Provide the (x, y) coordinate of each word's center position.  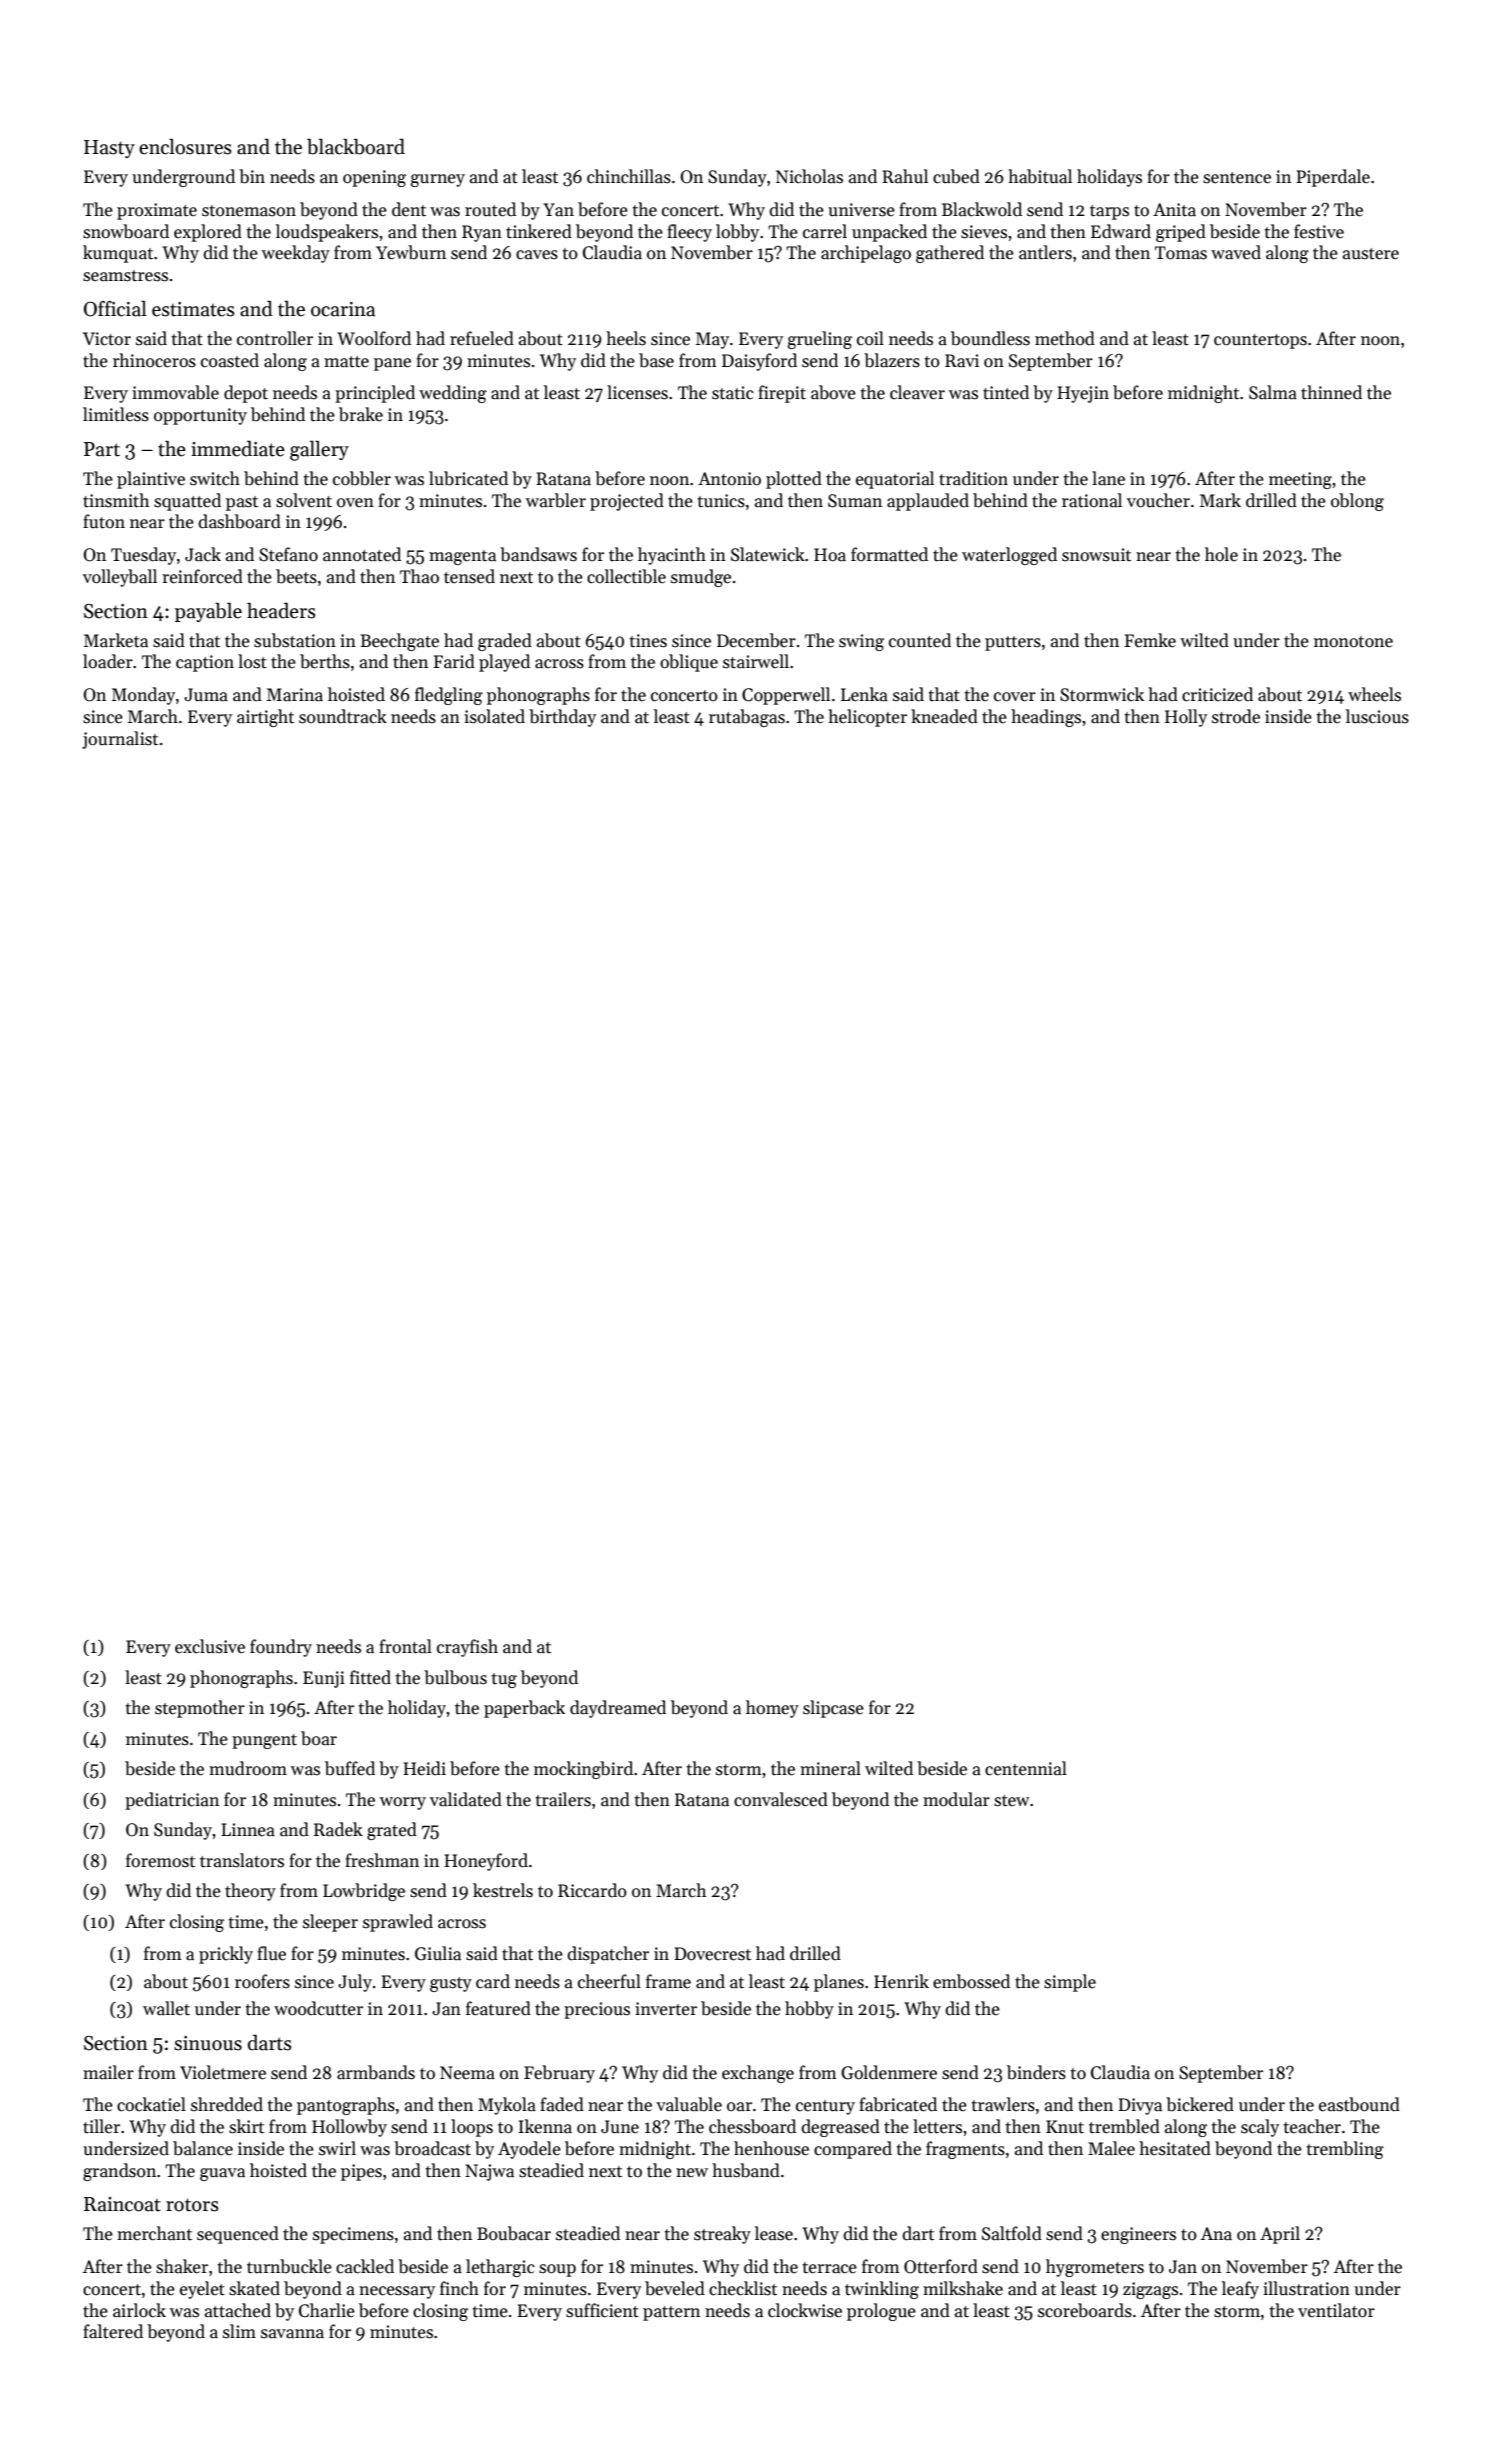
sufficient (602, 2310)
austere (1371, 254)
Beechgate (399, 642)
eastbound (1359, 2104)
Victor (107, 339)
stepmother (200, 1709)
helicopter (867, 718)
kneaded (944, 716)
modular (956, 1799)
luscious (1377, 716)
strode (1236, 716)
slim (239, 2331)
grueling (820, 340)
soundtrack (343, 716)
